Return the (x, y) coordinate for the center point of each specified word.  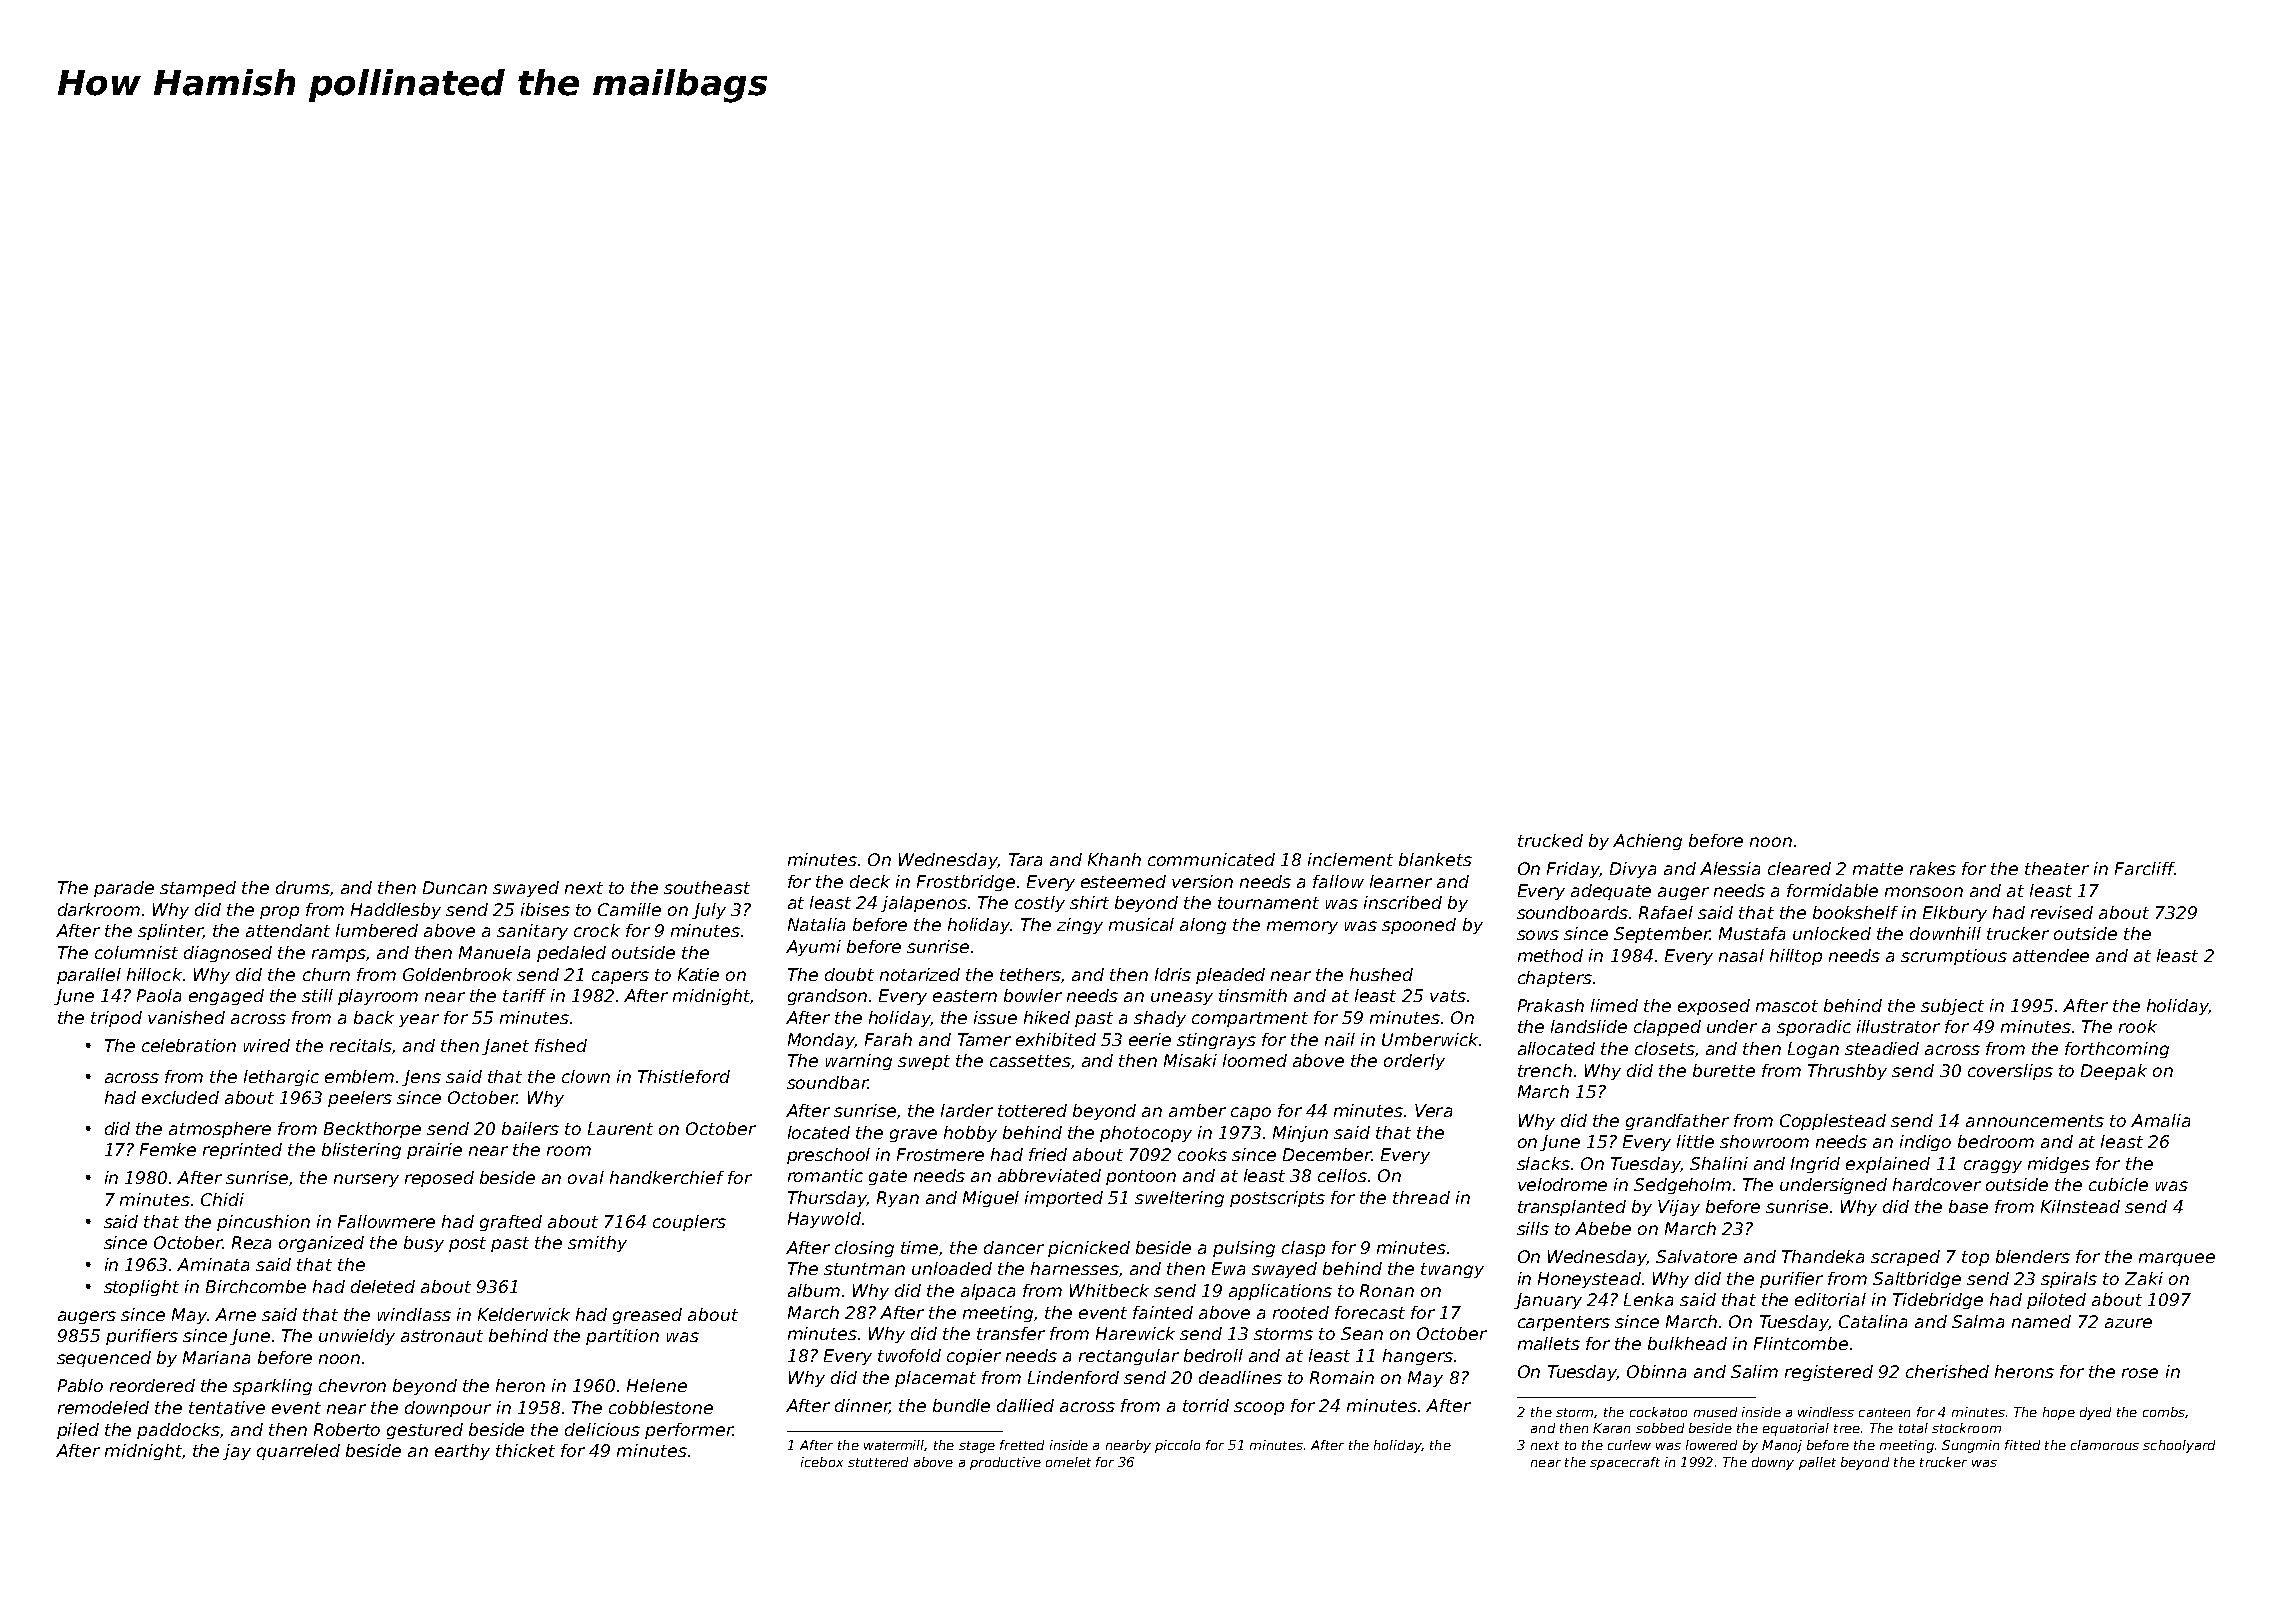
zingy (1080, 926)
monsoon (1924, 892)
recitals (361, 1045)
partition (622, 1337)
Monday (821, 1041)
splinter (170, 932)
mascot (1787, 1006)
